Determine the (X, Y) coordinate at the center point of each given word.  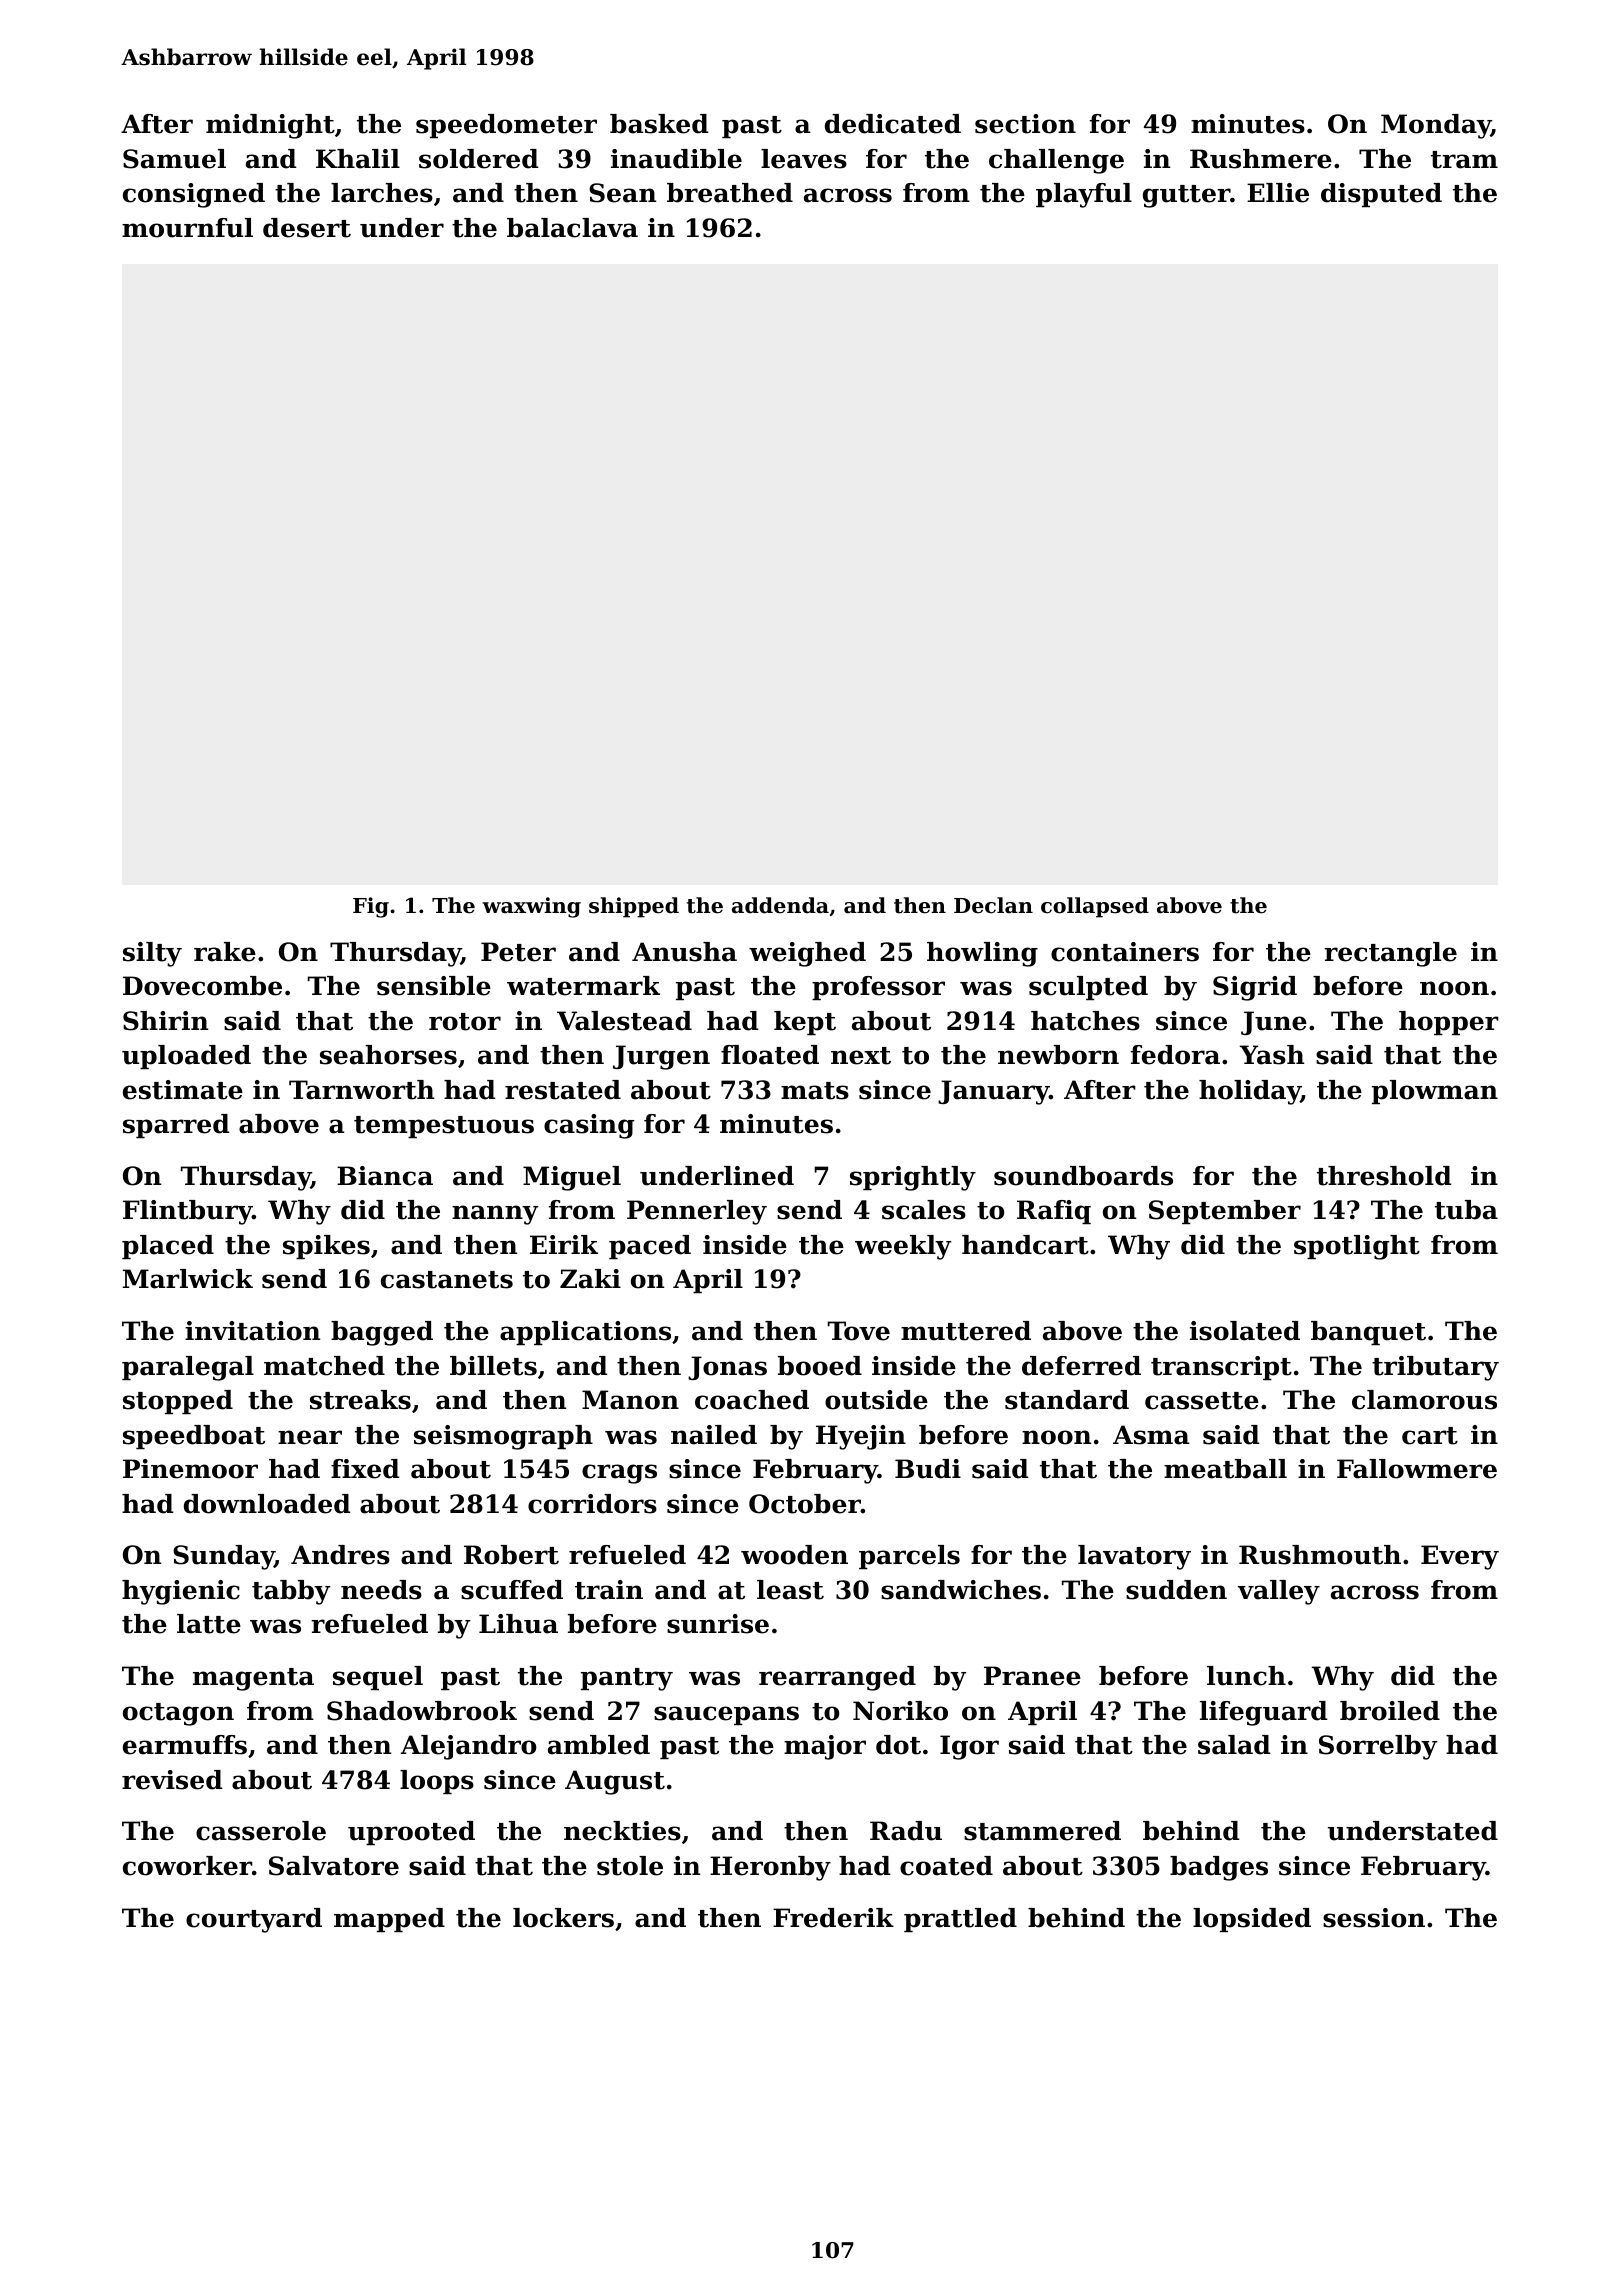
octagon (178, 1714)
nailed (714, 1435)
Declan (993, 905)
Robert (511, 1555)
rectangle (1390, 954)
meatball (1225, 1469)
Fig (371, 907)
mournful (187, 228)
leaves (804, 159)
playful (1084, 195)
